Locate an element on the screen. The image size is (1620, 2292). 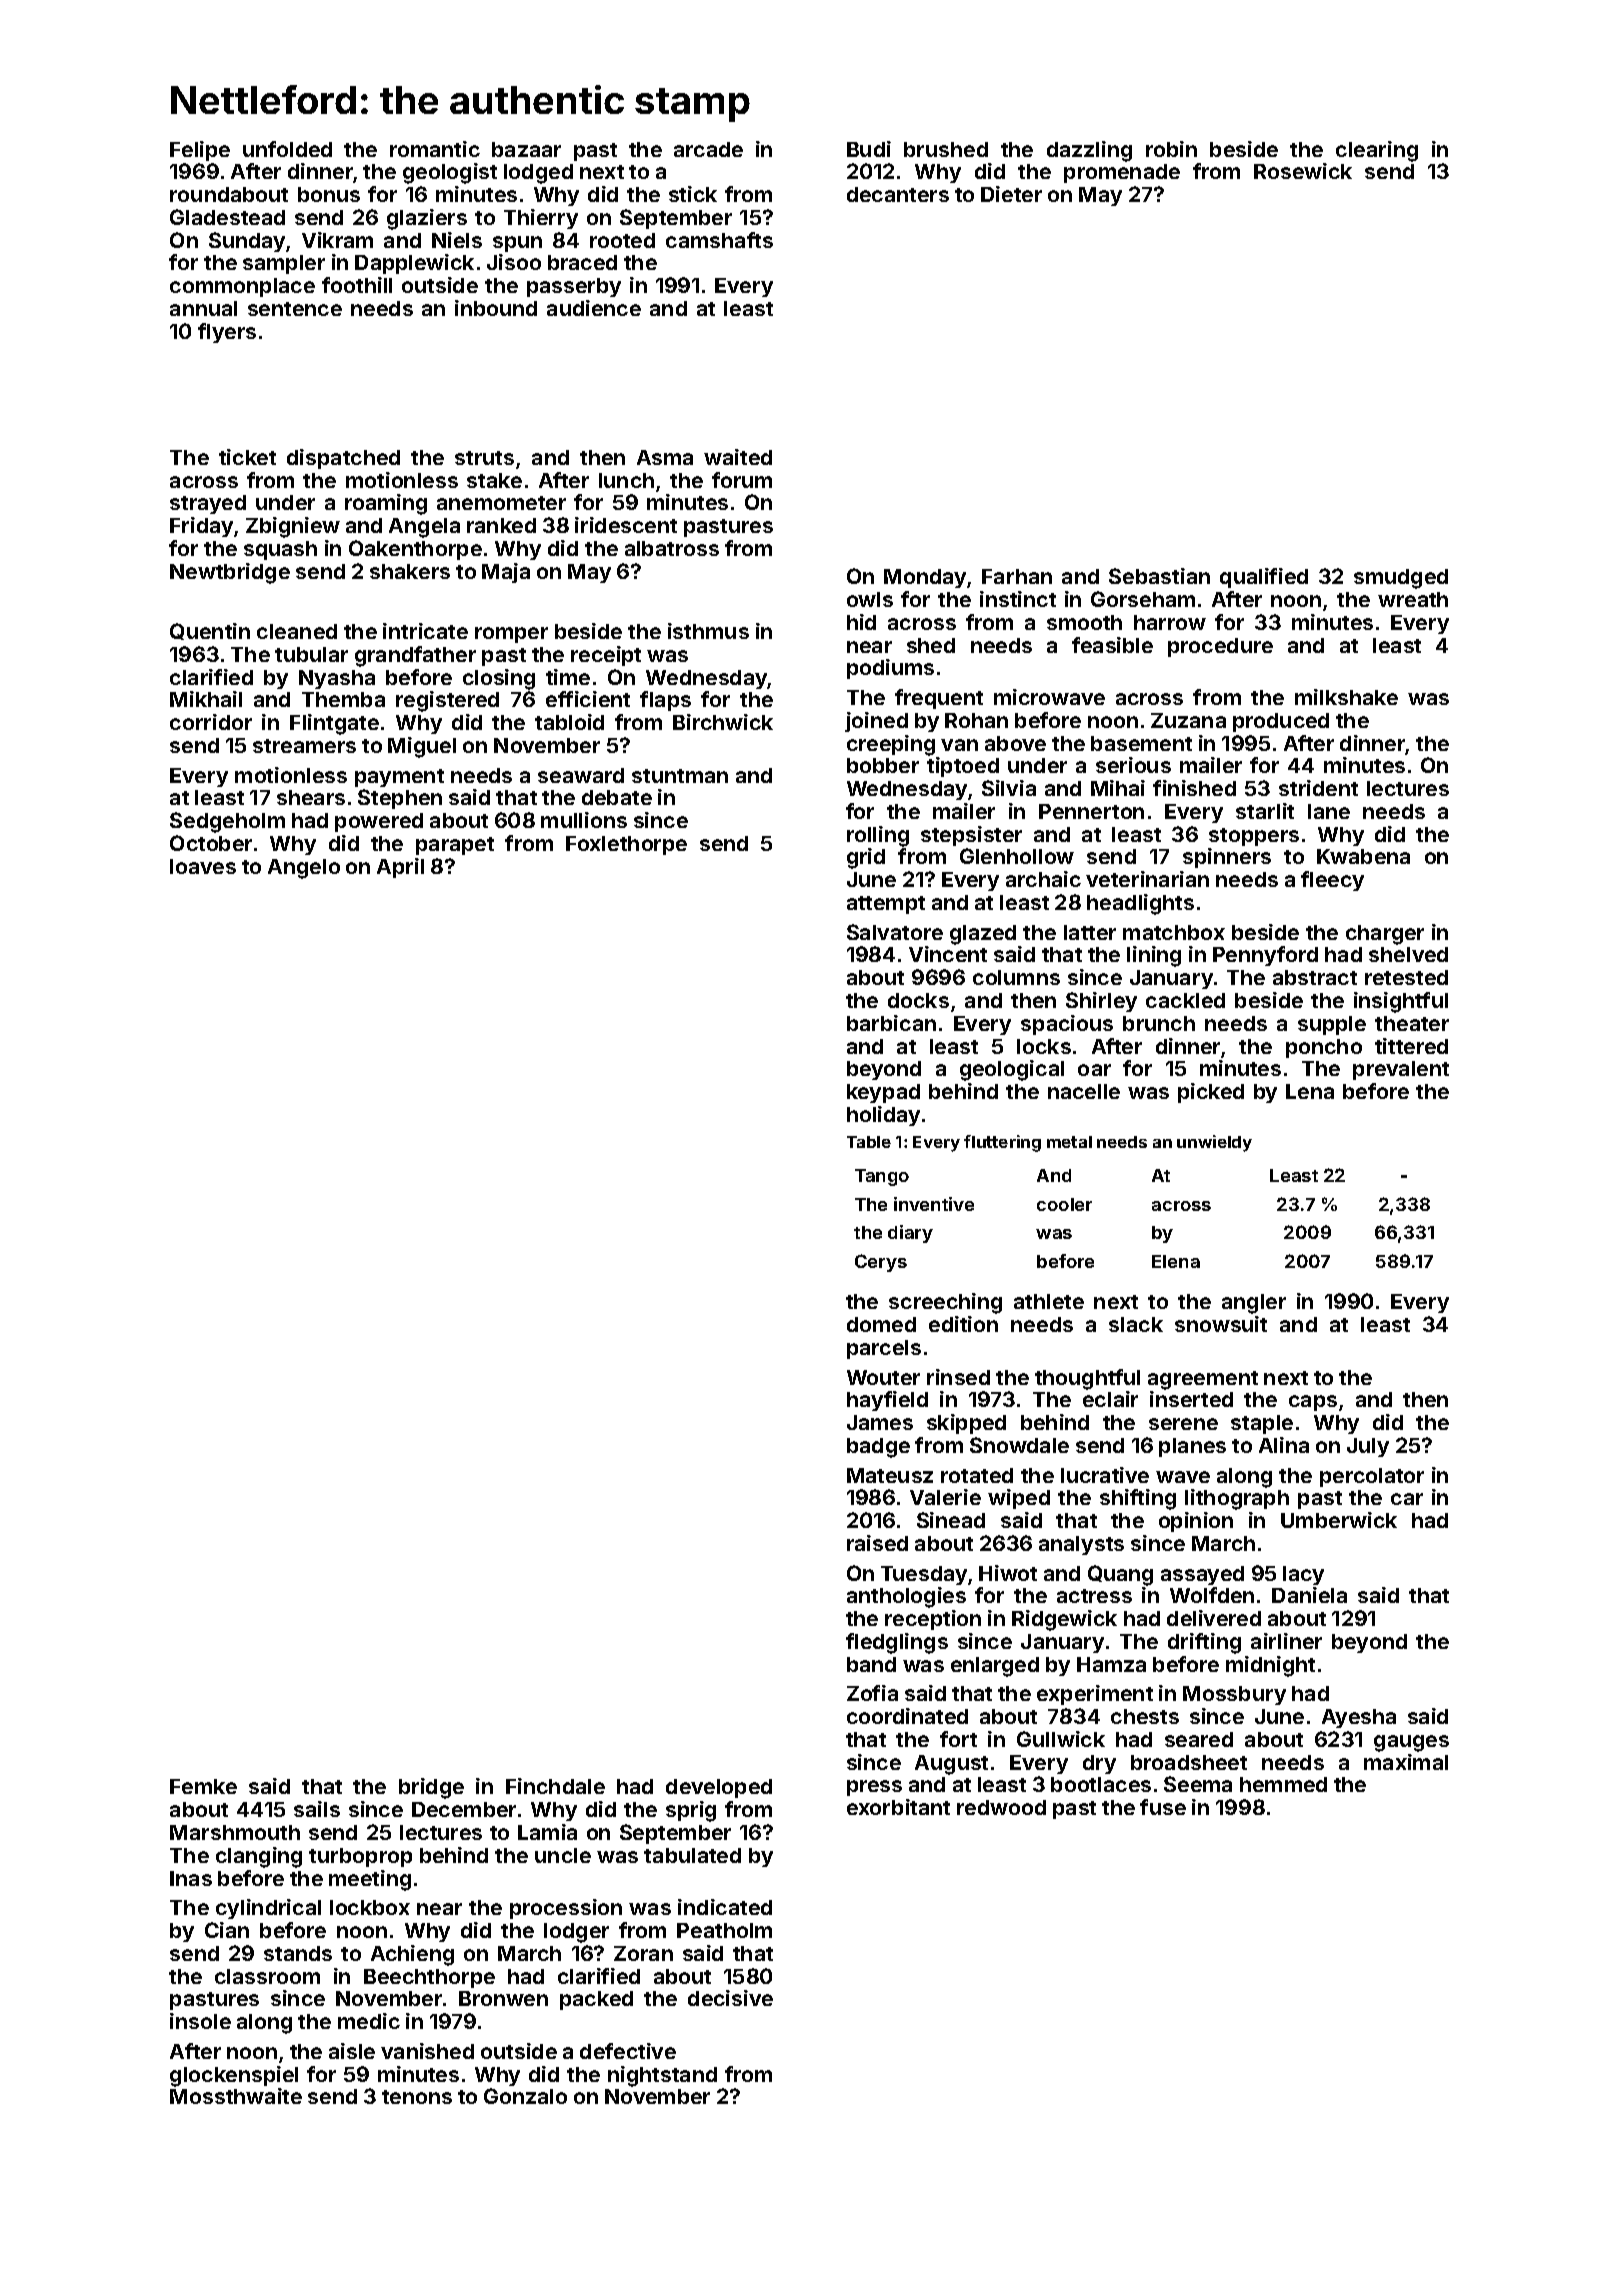
insole is located at coordinates (200, 2021).
